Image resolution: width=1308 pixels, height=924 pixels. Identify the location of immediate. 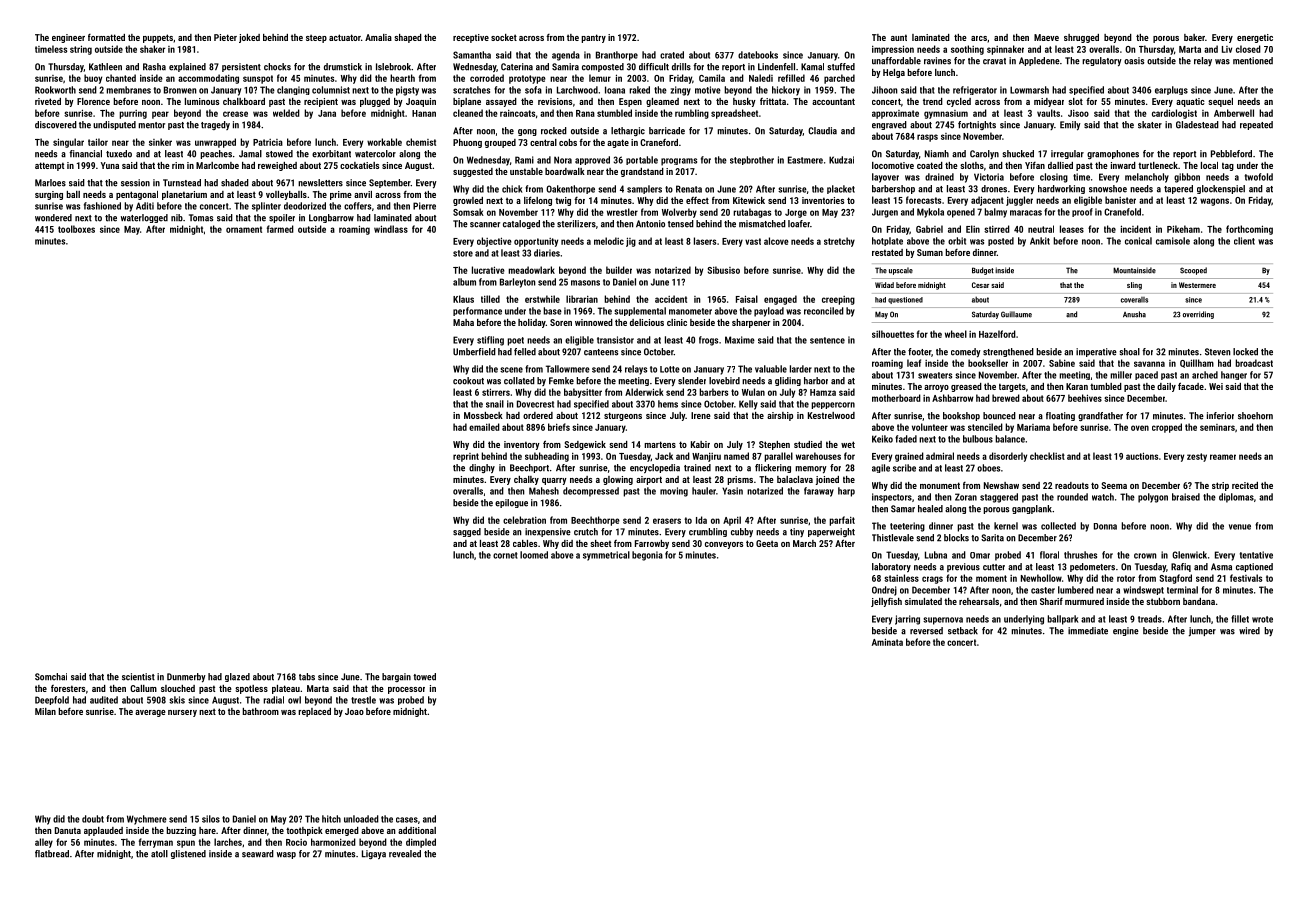
(1088, 631).
